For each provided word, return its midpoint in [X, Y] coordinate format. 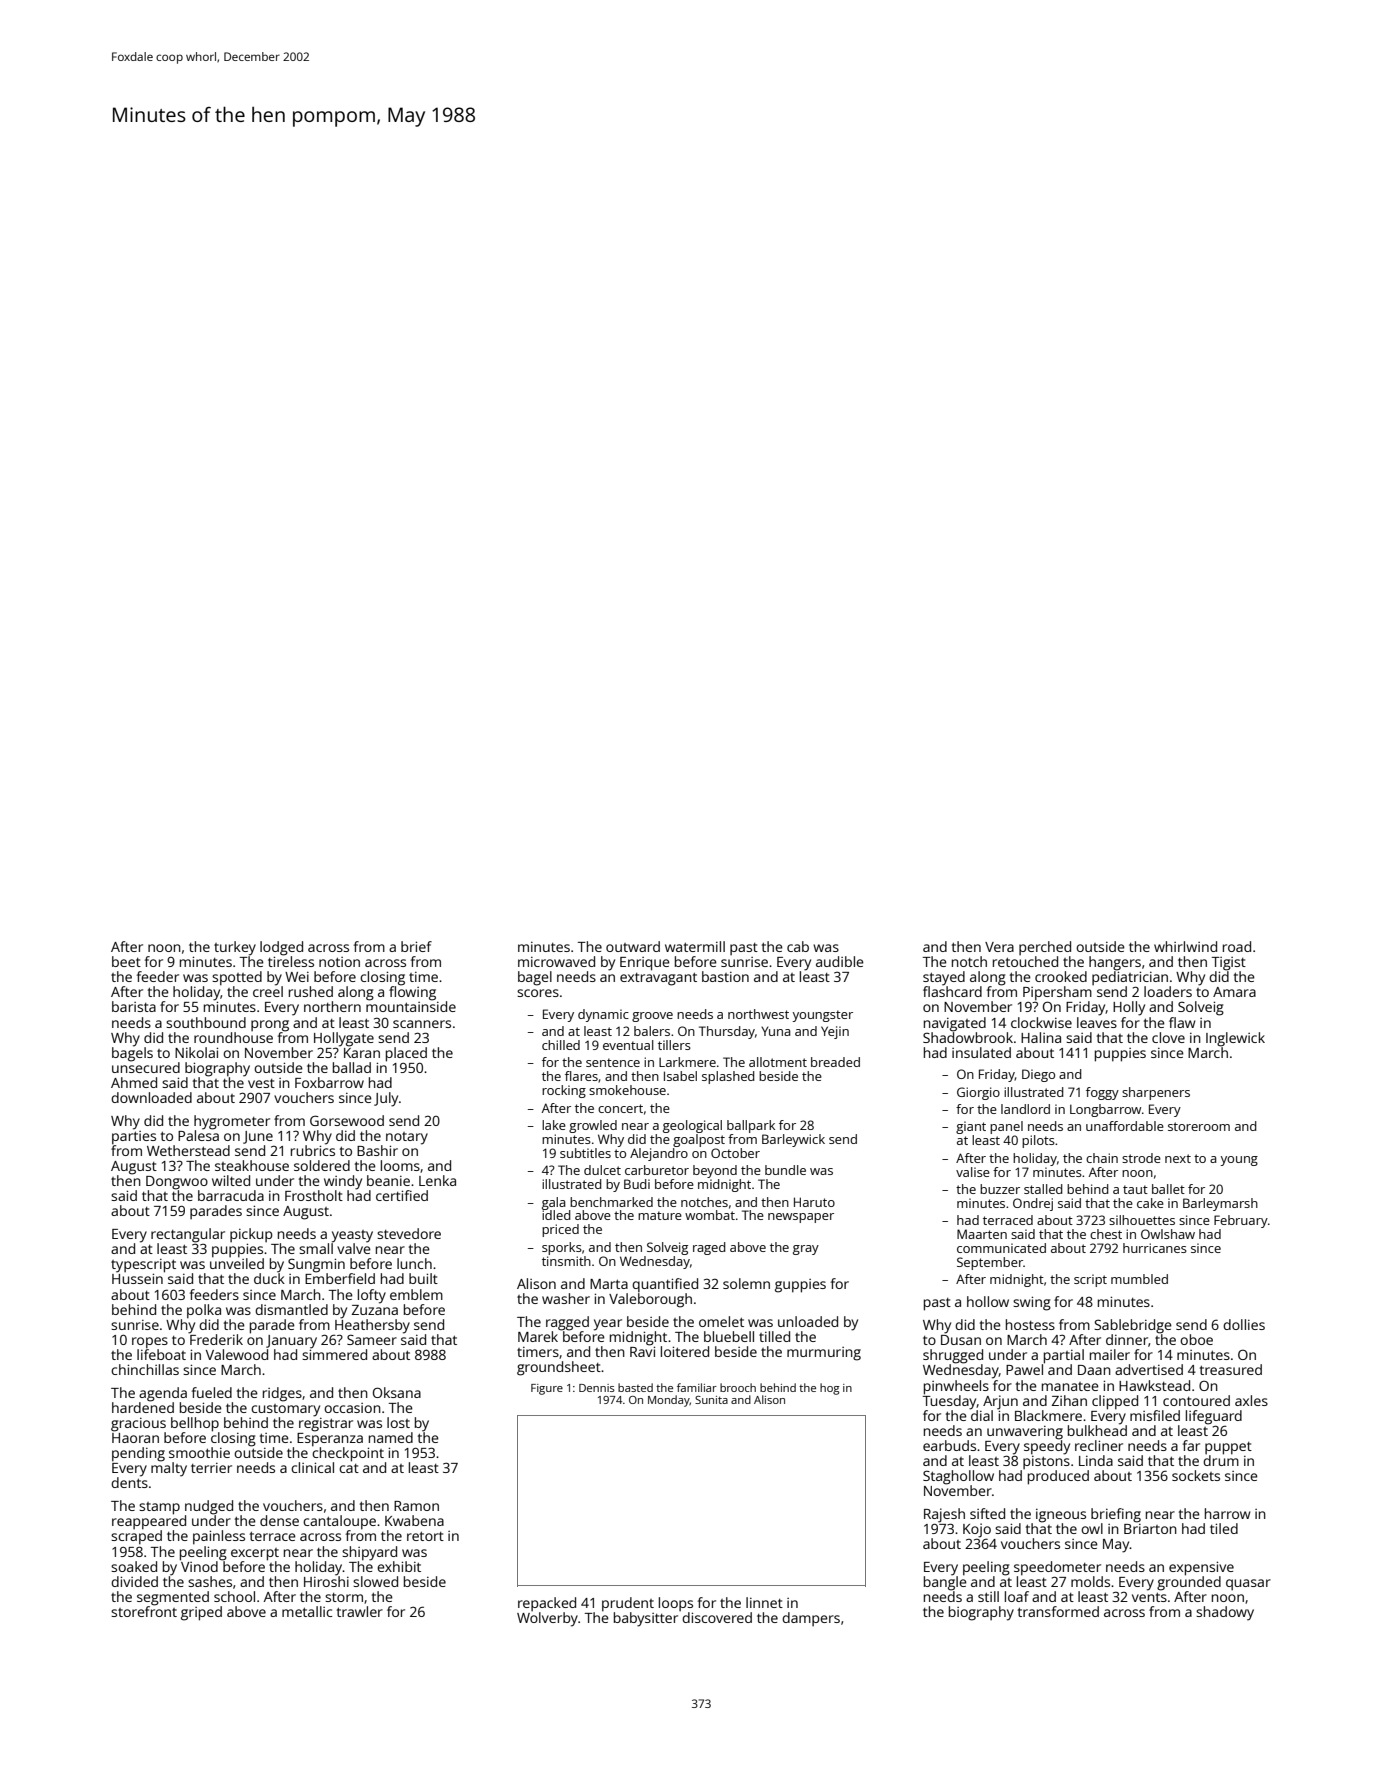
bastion [725, 976]
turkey [235, 948]
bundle [785, 1170]
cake [1150, 1203]
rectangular [188, 1235]
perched [1045, 948]
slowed [375, 1581]
